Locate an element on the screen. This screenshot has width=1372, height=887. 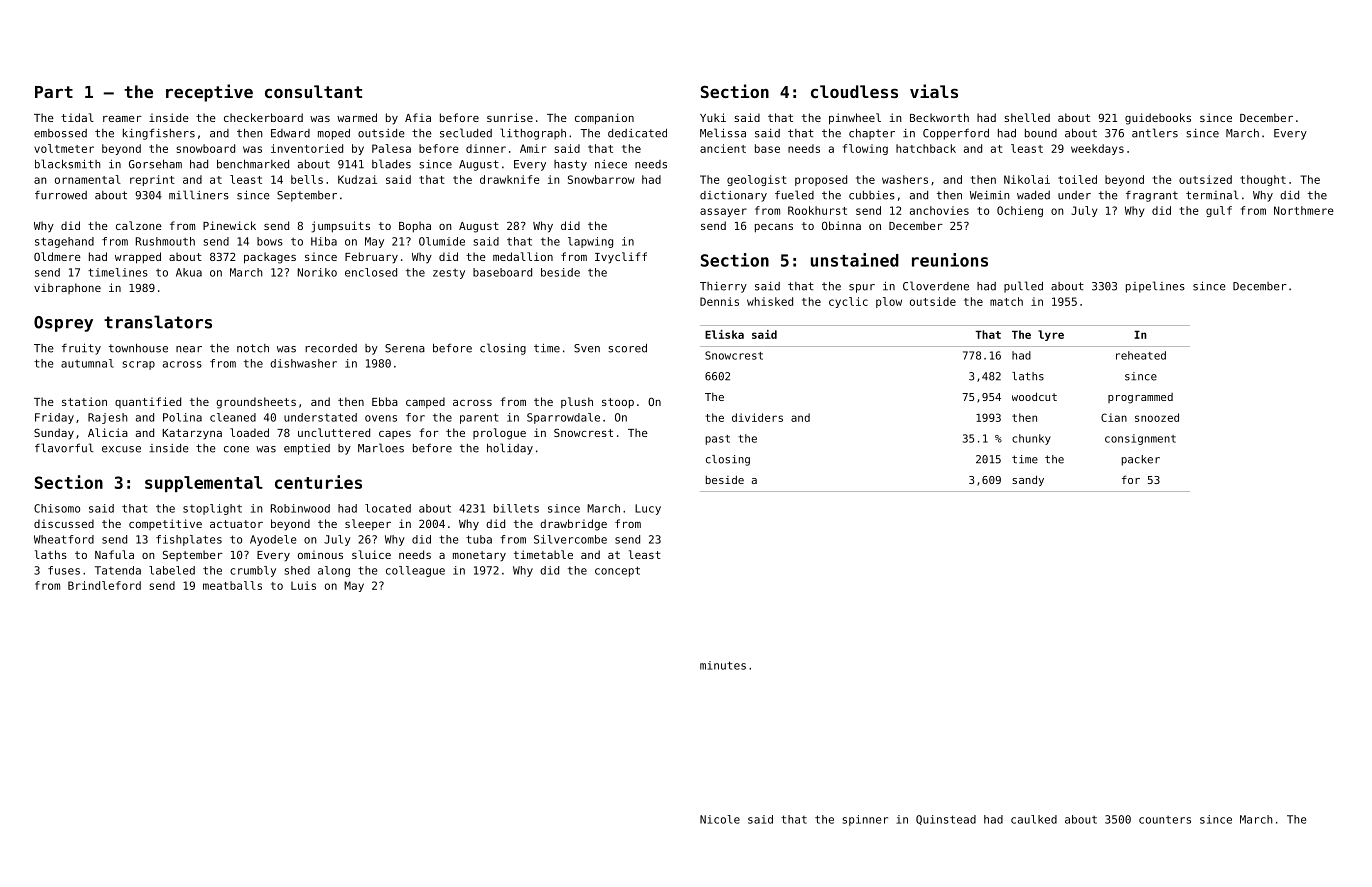
counters is located at coordinates (1165, 820).
